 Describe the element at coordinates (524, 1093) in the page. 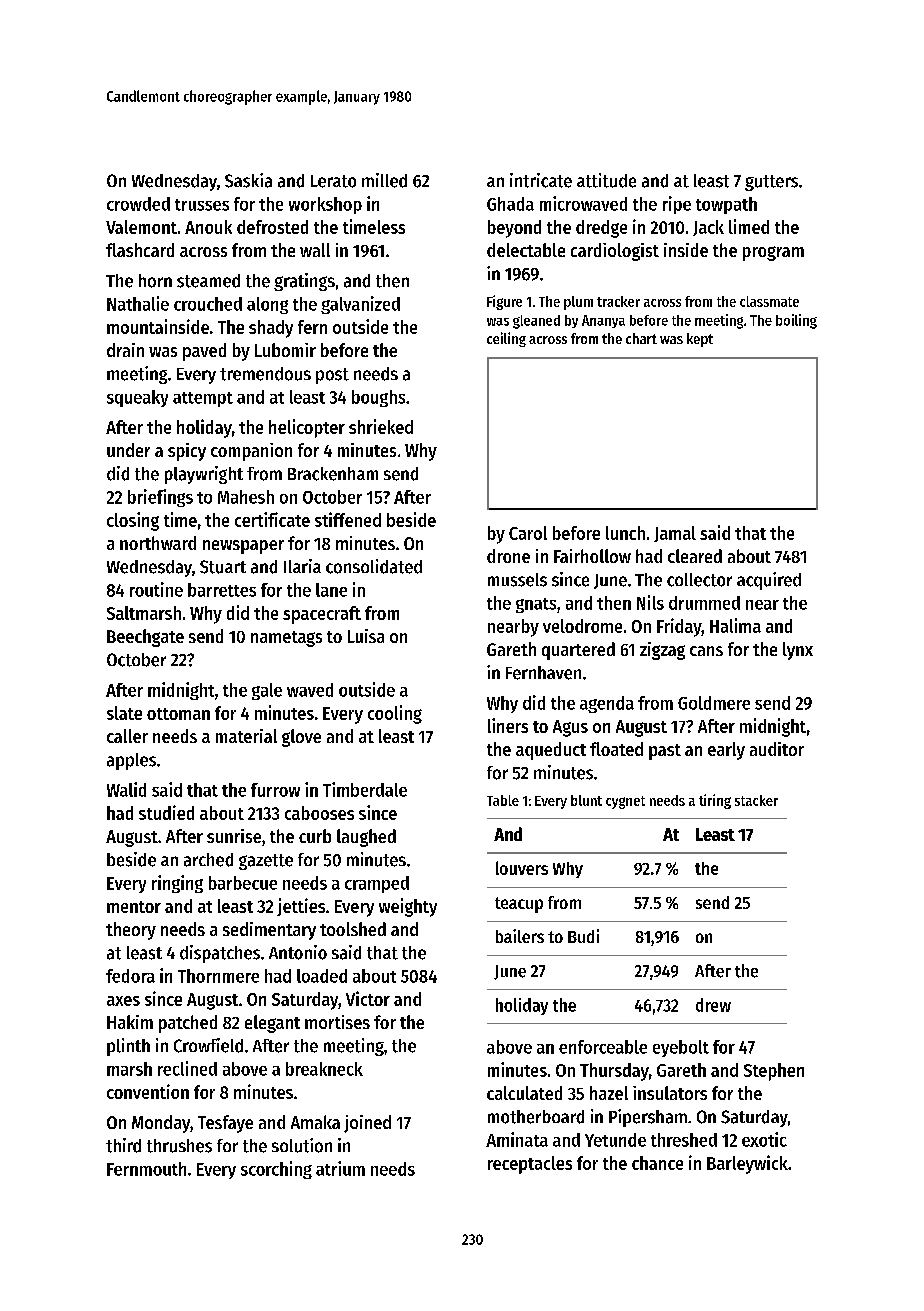

I see `calculated` at that location.
